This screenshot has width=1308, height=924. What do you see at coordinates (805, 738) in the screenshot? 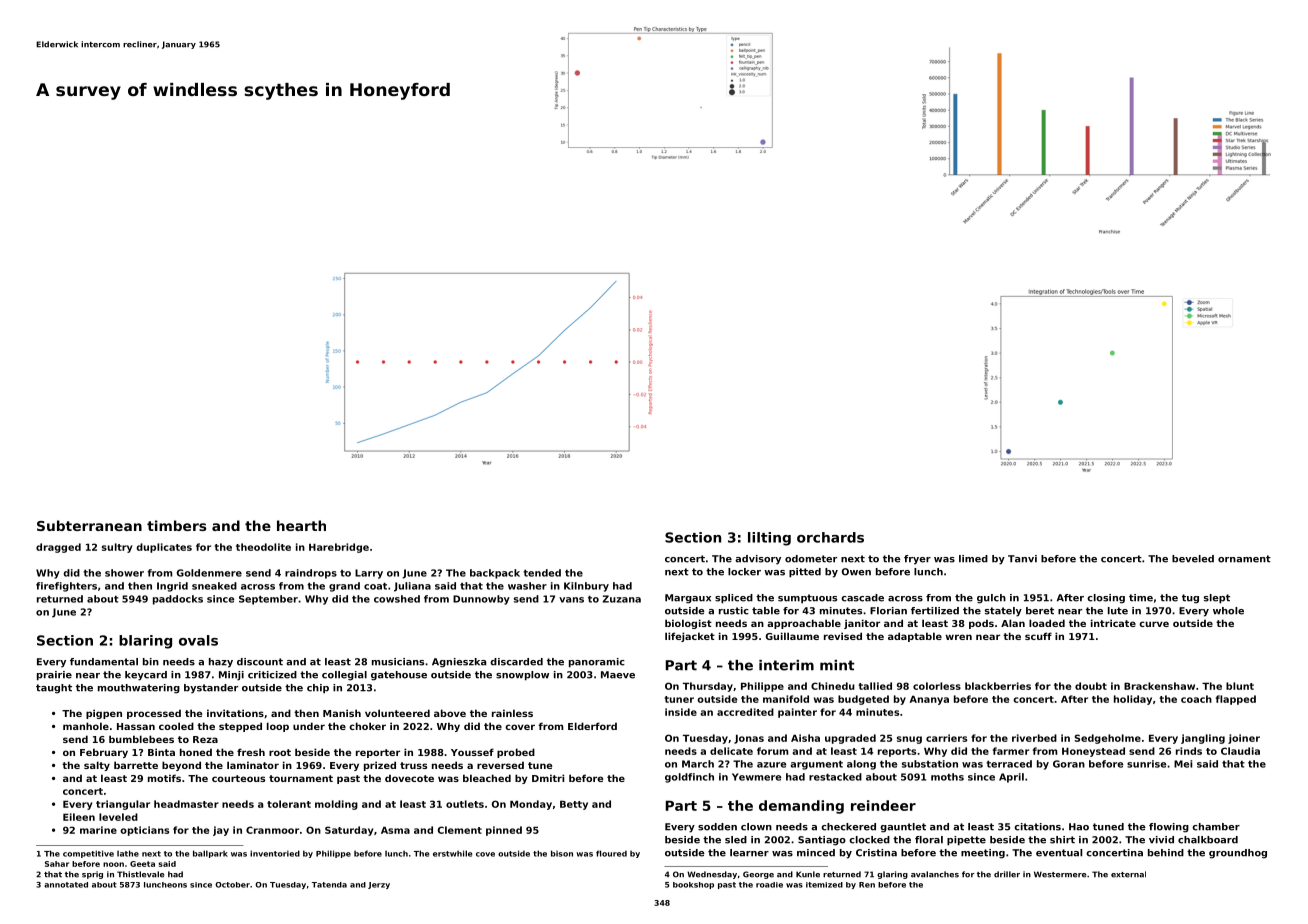
I see `Aisha` at bounding box center [805, 738].
